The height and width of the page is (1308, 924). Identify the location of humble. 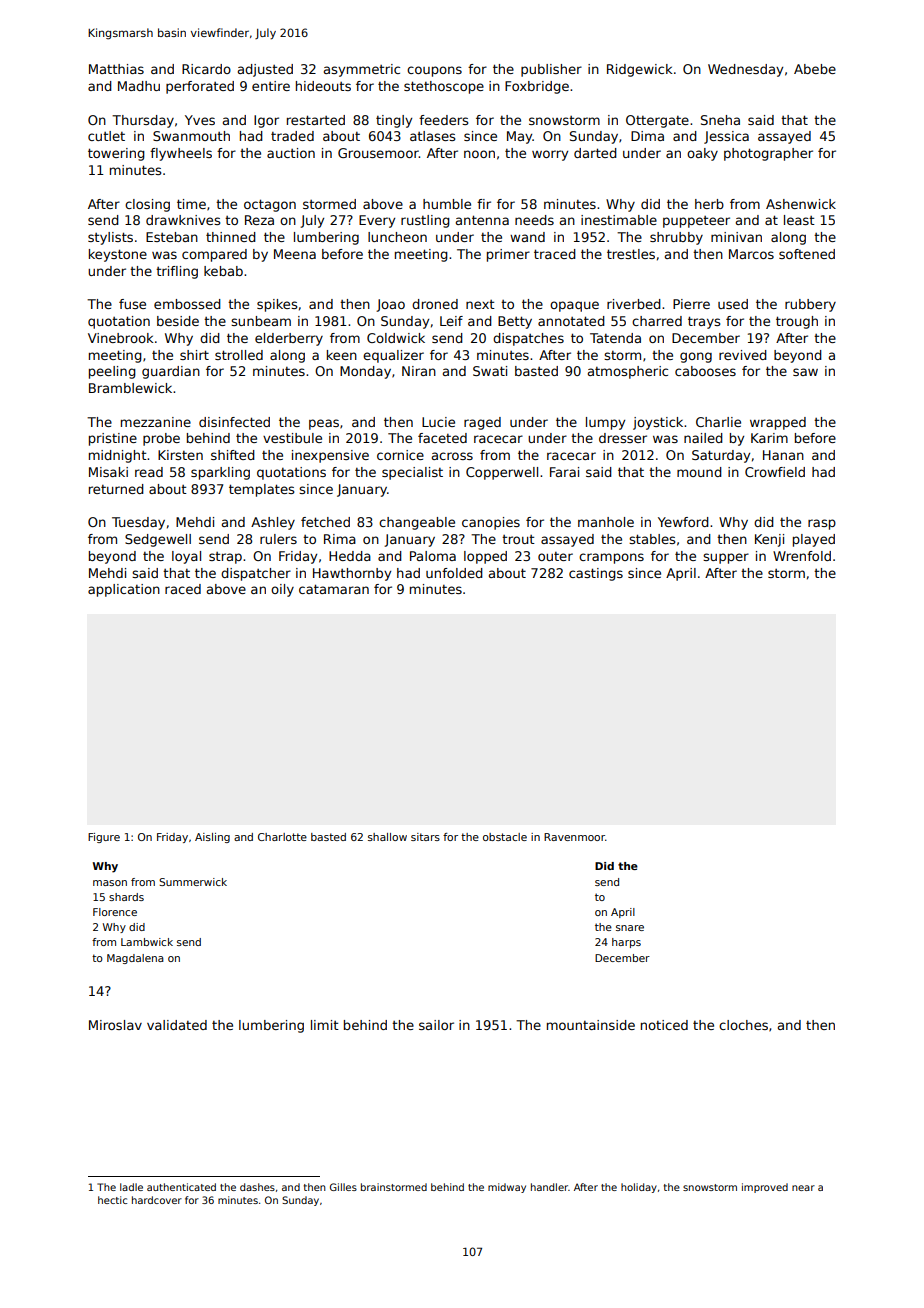
(447, 204).
